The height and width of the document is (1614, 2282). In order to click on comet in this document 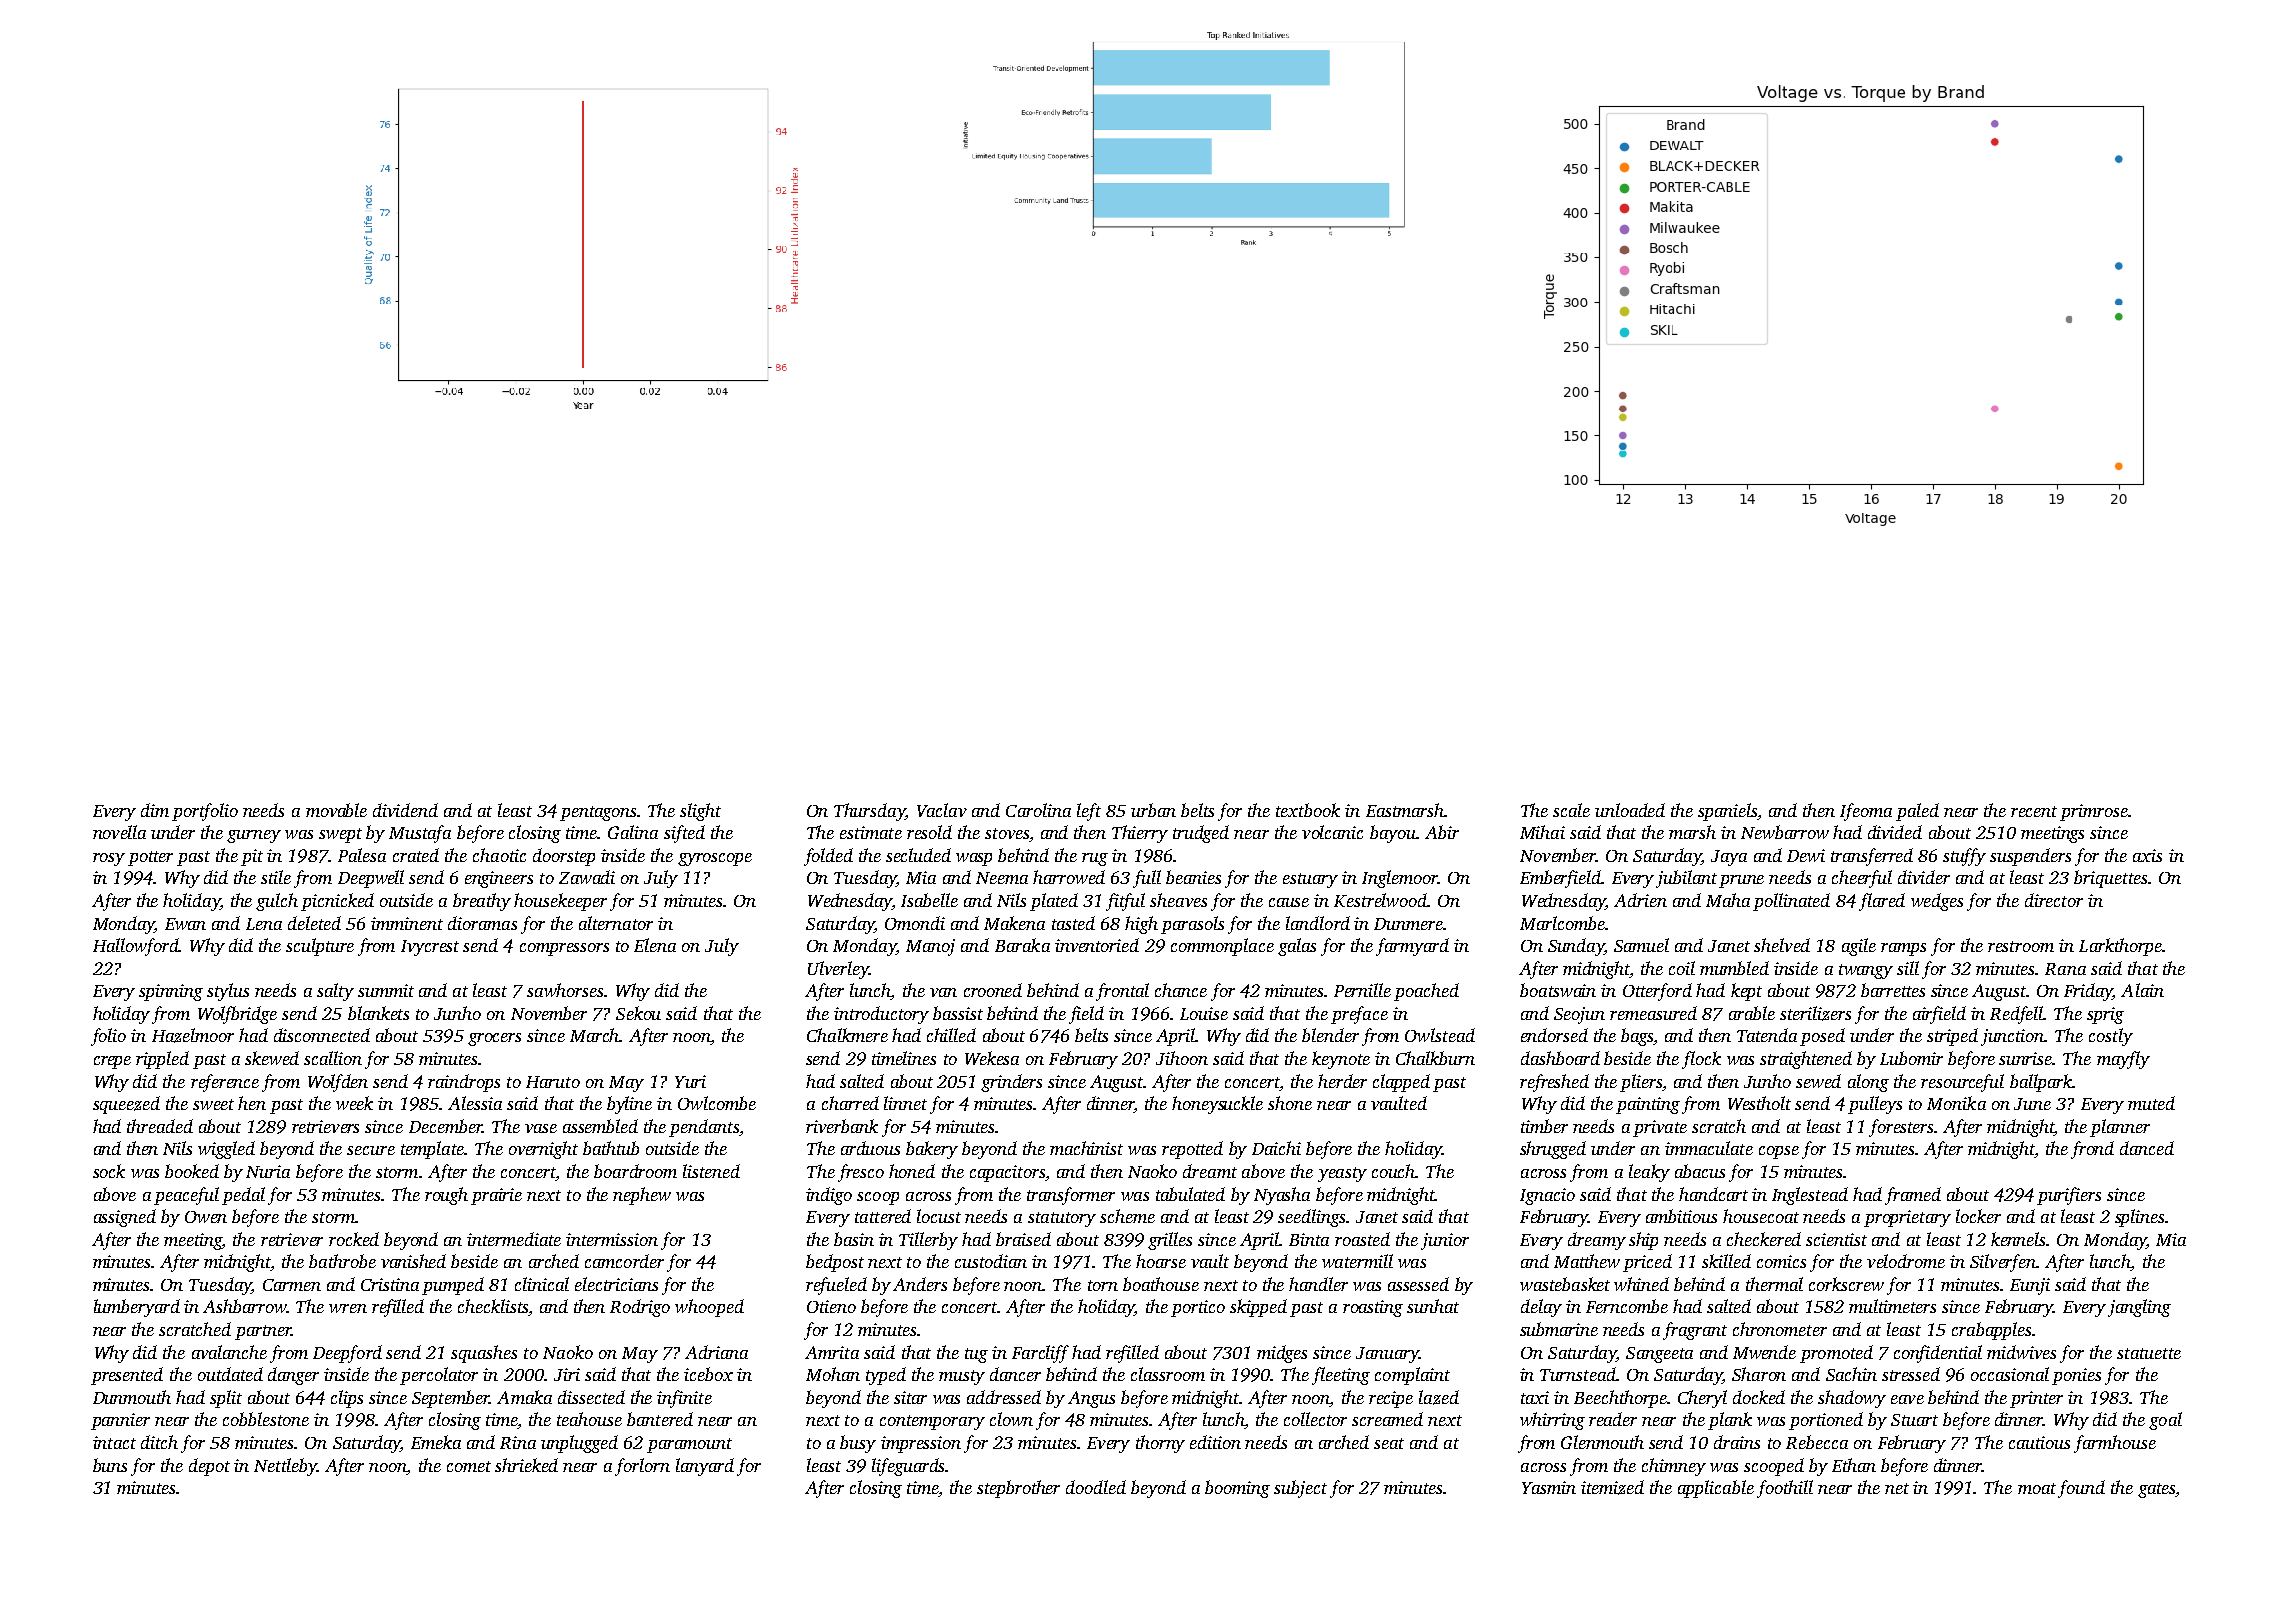, I will do `click(469, 1466)`.
